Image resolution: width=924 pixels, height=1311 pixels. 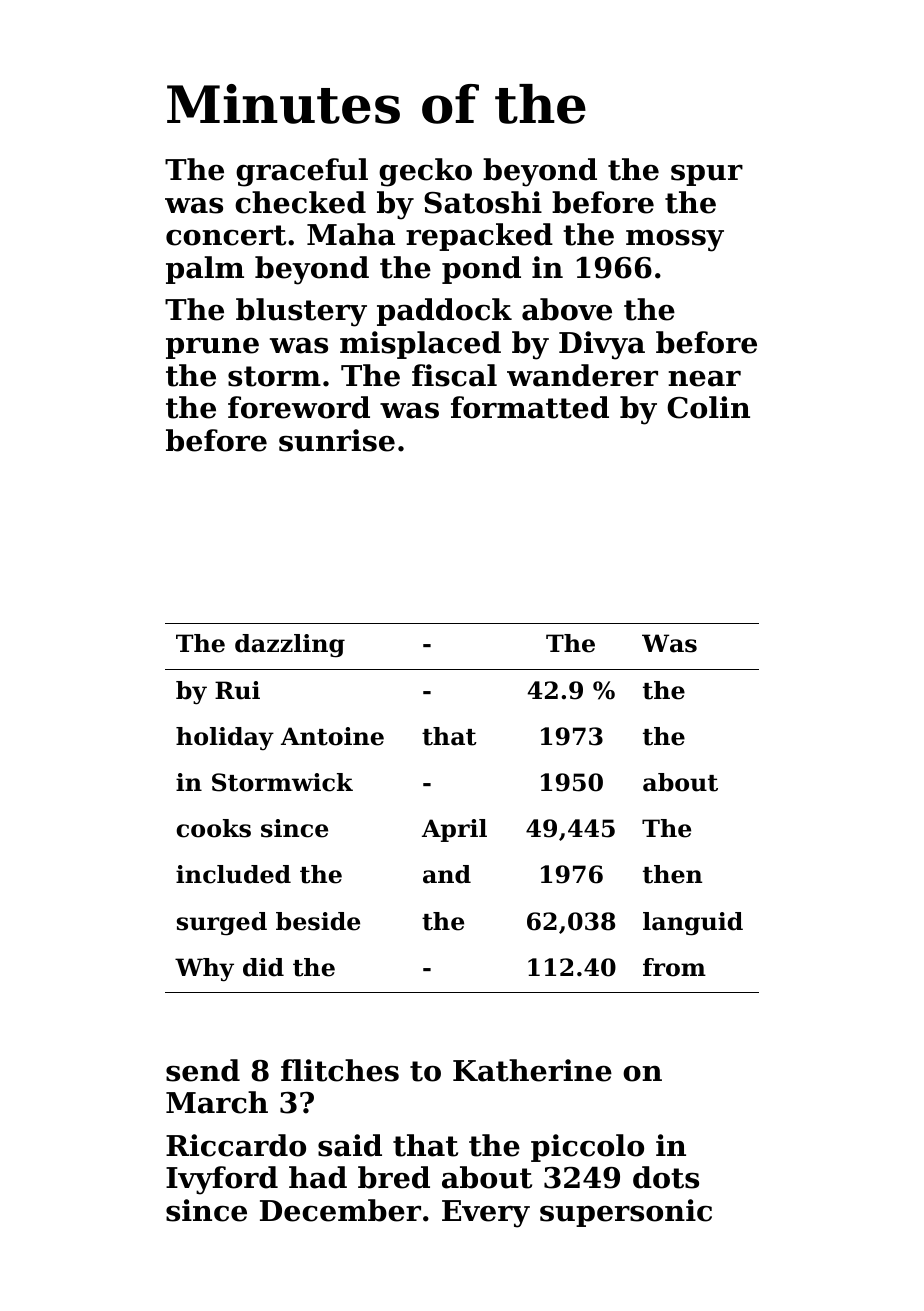 What do you see at coordinates (212, 348) in the screenshot?
I see `prune` at bounding box center [212, 348].
